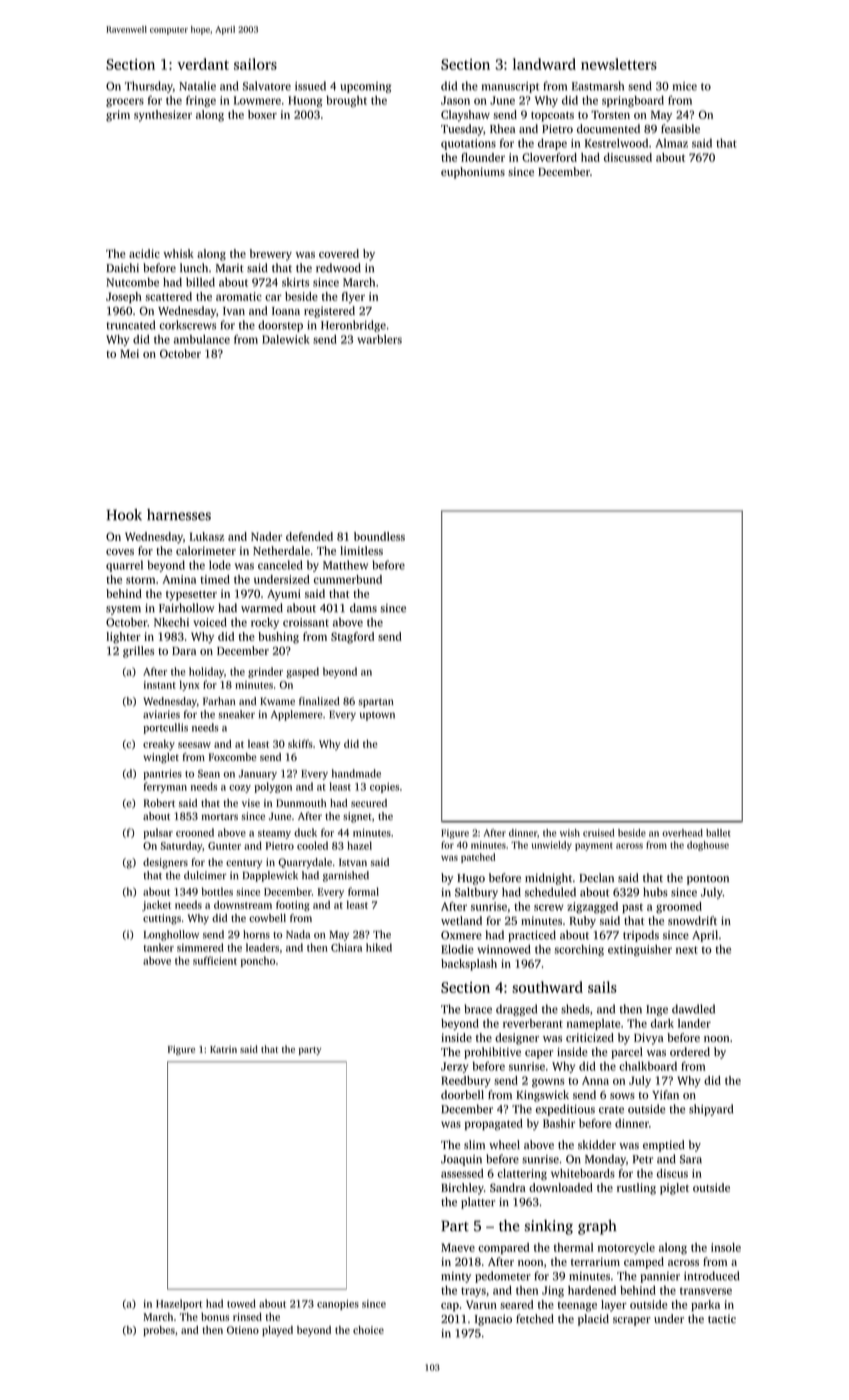  Describe the element at coordinates (672, 143) in the screenshot. I see `Almaz` at that location.
